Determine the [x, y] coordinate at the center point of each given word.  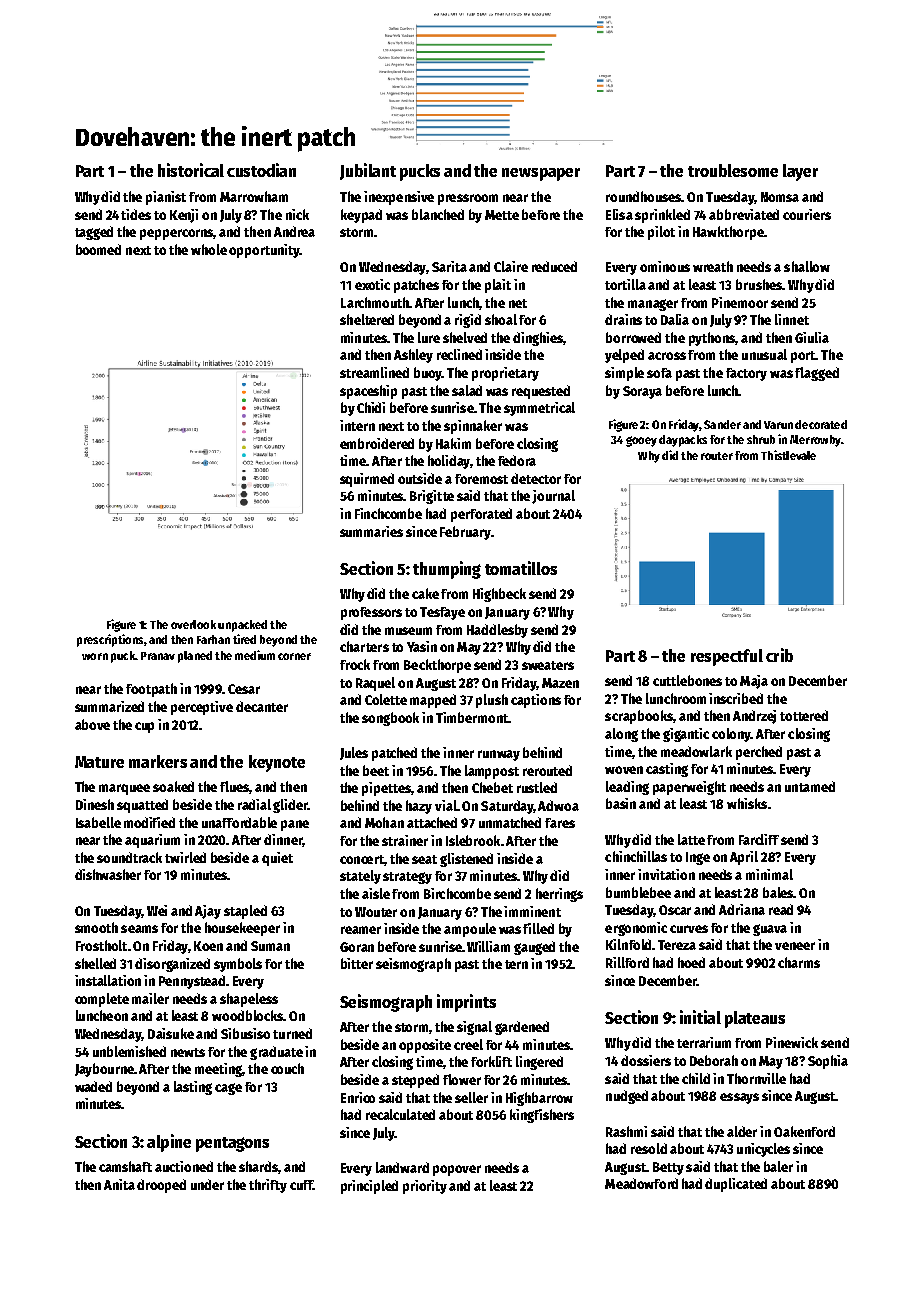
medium [255, 655]
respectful [727, 657]
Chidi [371, 407]
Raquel [375, 684]
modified [149, 822]
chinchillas [636, 856]
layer [800, 172]
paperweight [689, 788]
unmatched [510, 822]
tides [136, 214]
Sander [722, 424]
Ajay [208, 912]
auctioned [184, 1166]
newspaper [541, 174]
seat [424, 859]
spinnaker [473, 427]
